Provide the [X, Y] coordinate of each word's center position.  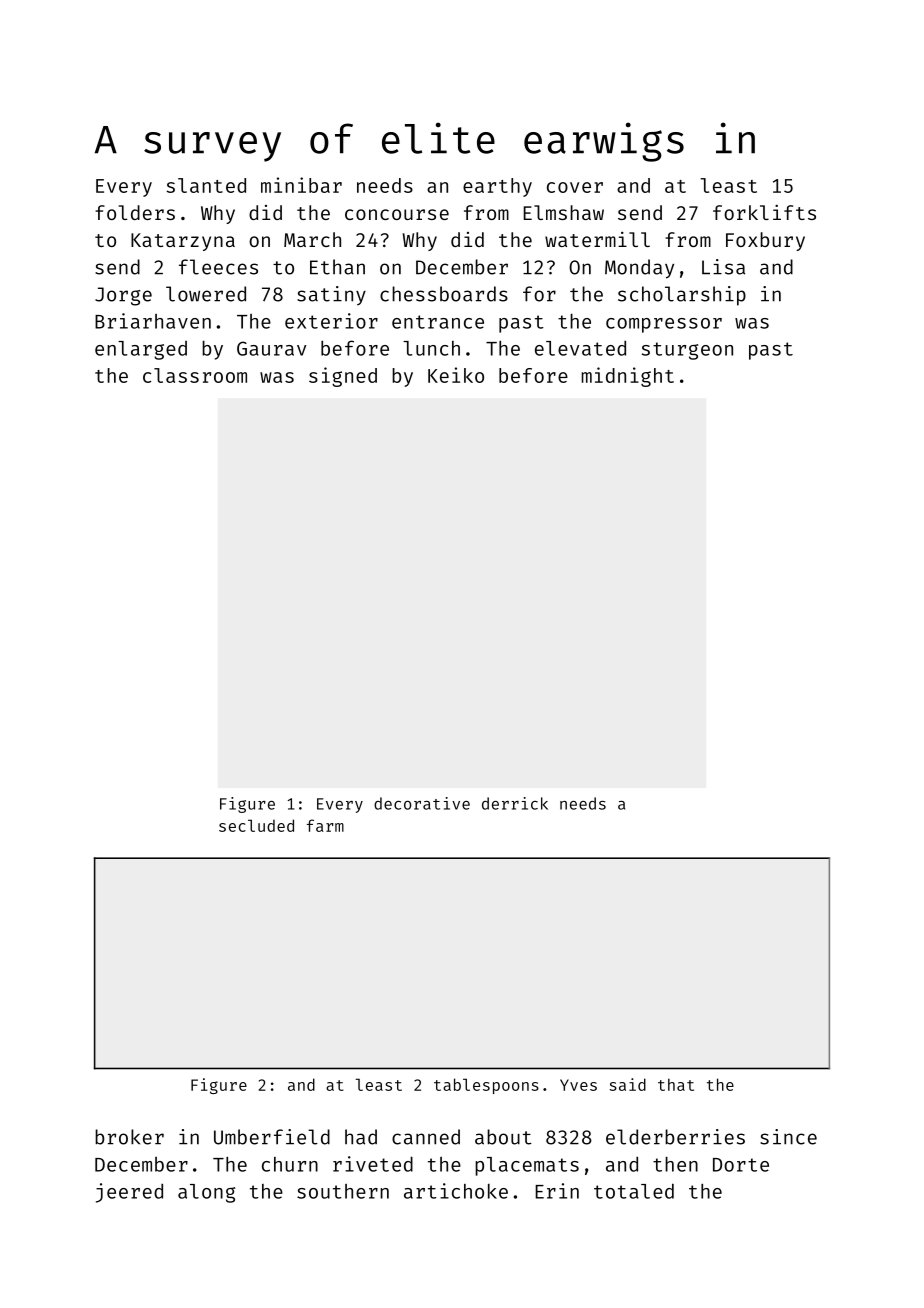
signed [343, 377]
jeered [129, 1193]
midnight [628, 377]
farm [325, 825]
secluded [256, 825]
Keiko [456, 375]
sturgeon [687, 351]
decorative [422, 803]
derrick [515, 803]
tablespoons [486, 1086]
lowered [206, 294]
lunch [431, 348]
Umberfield [272, 1137]
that [676, 1084]
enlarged [141, 350]
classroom [195, 375]
